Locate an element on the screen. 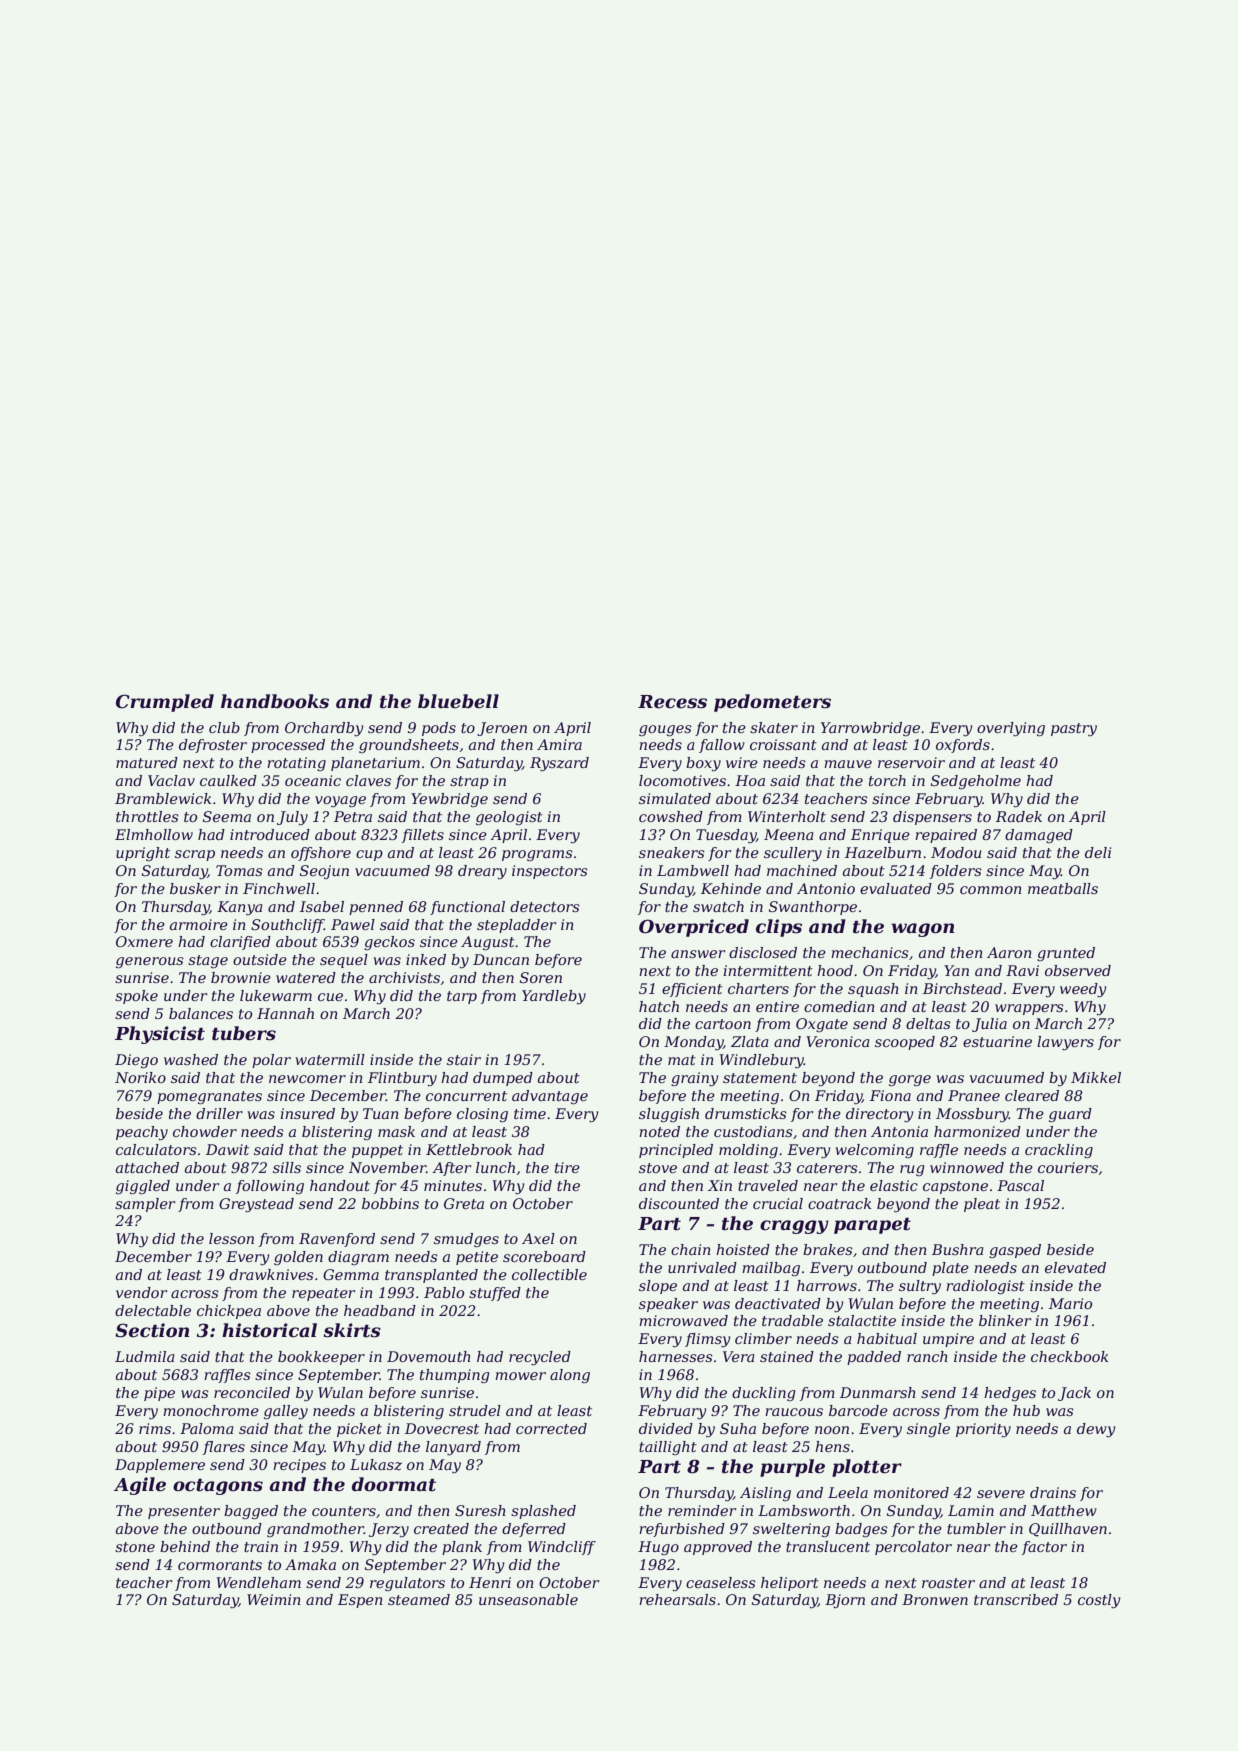 This screenshot has height=1751, width=1238. upright is located at coordinates (143, 854).
